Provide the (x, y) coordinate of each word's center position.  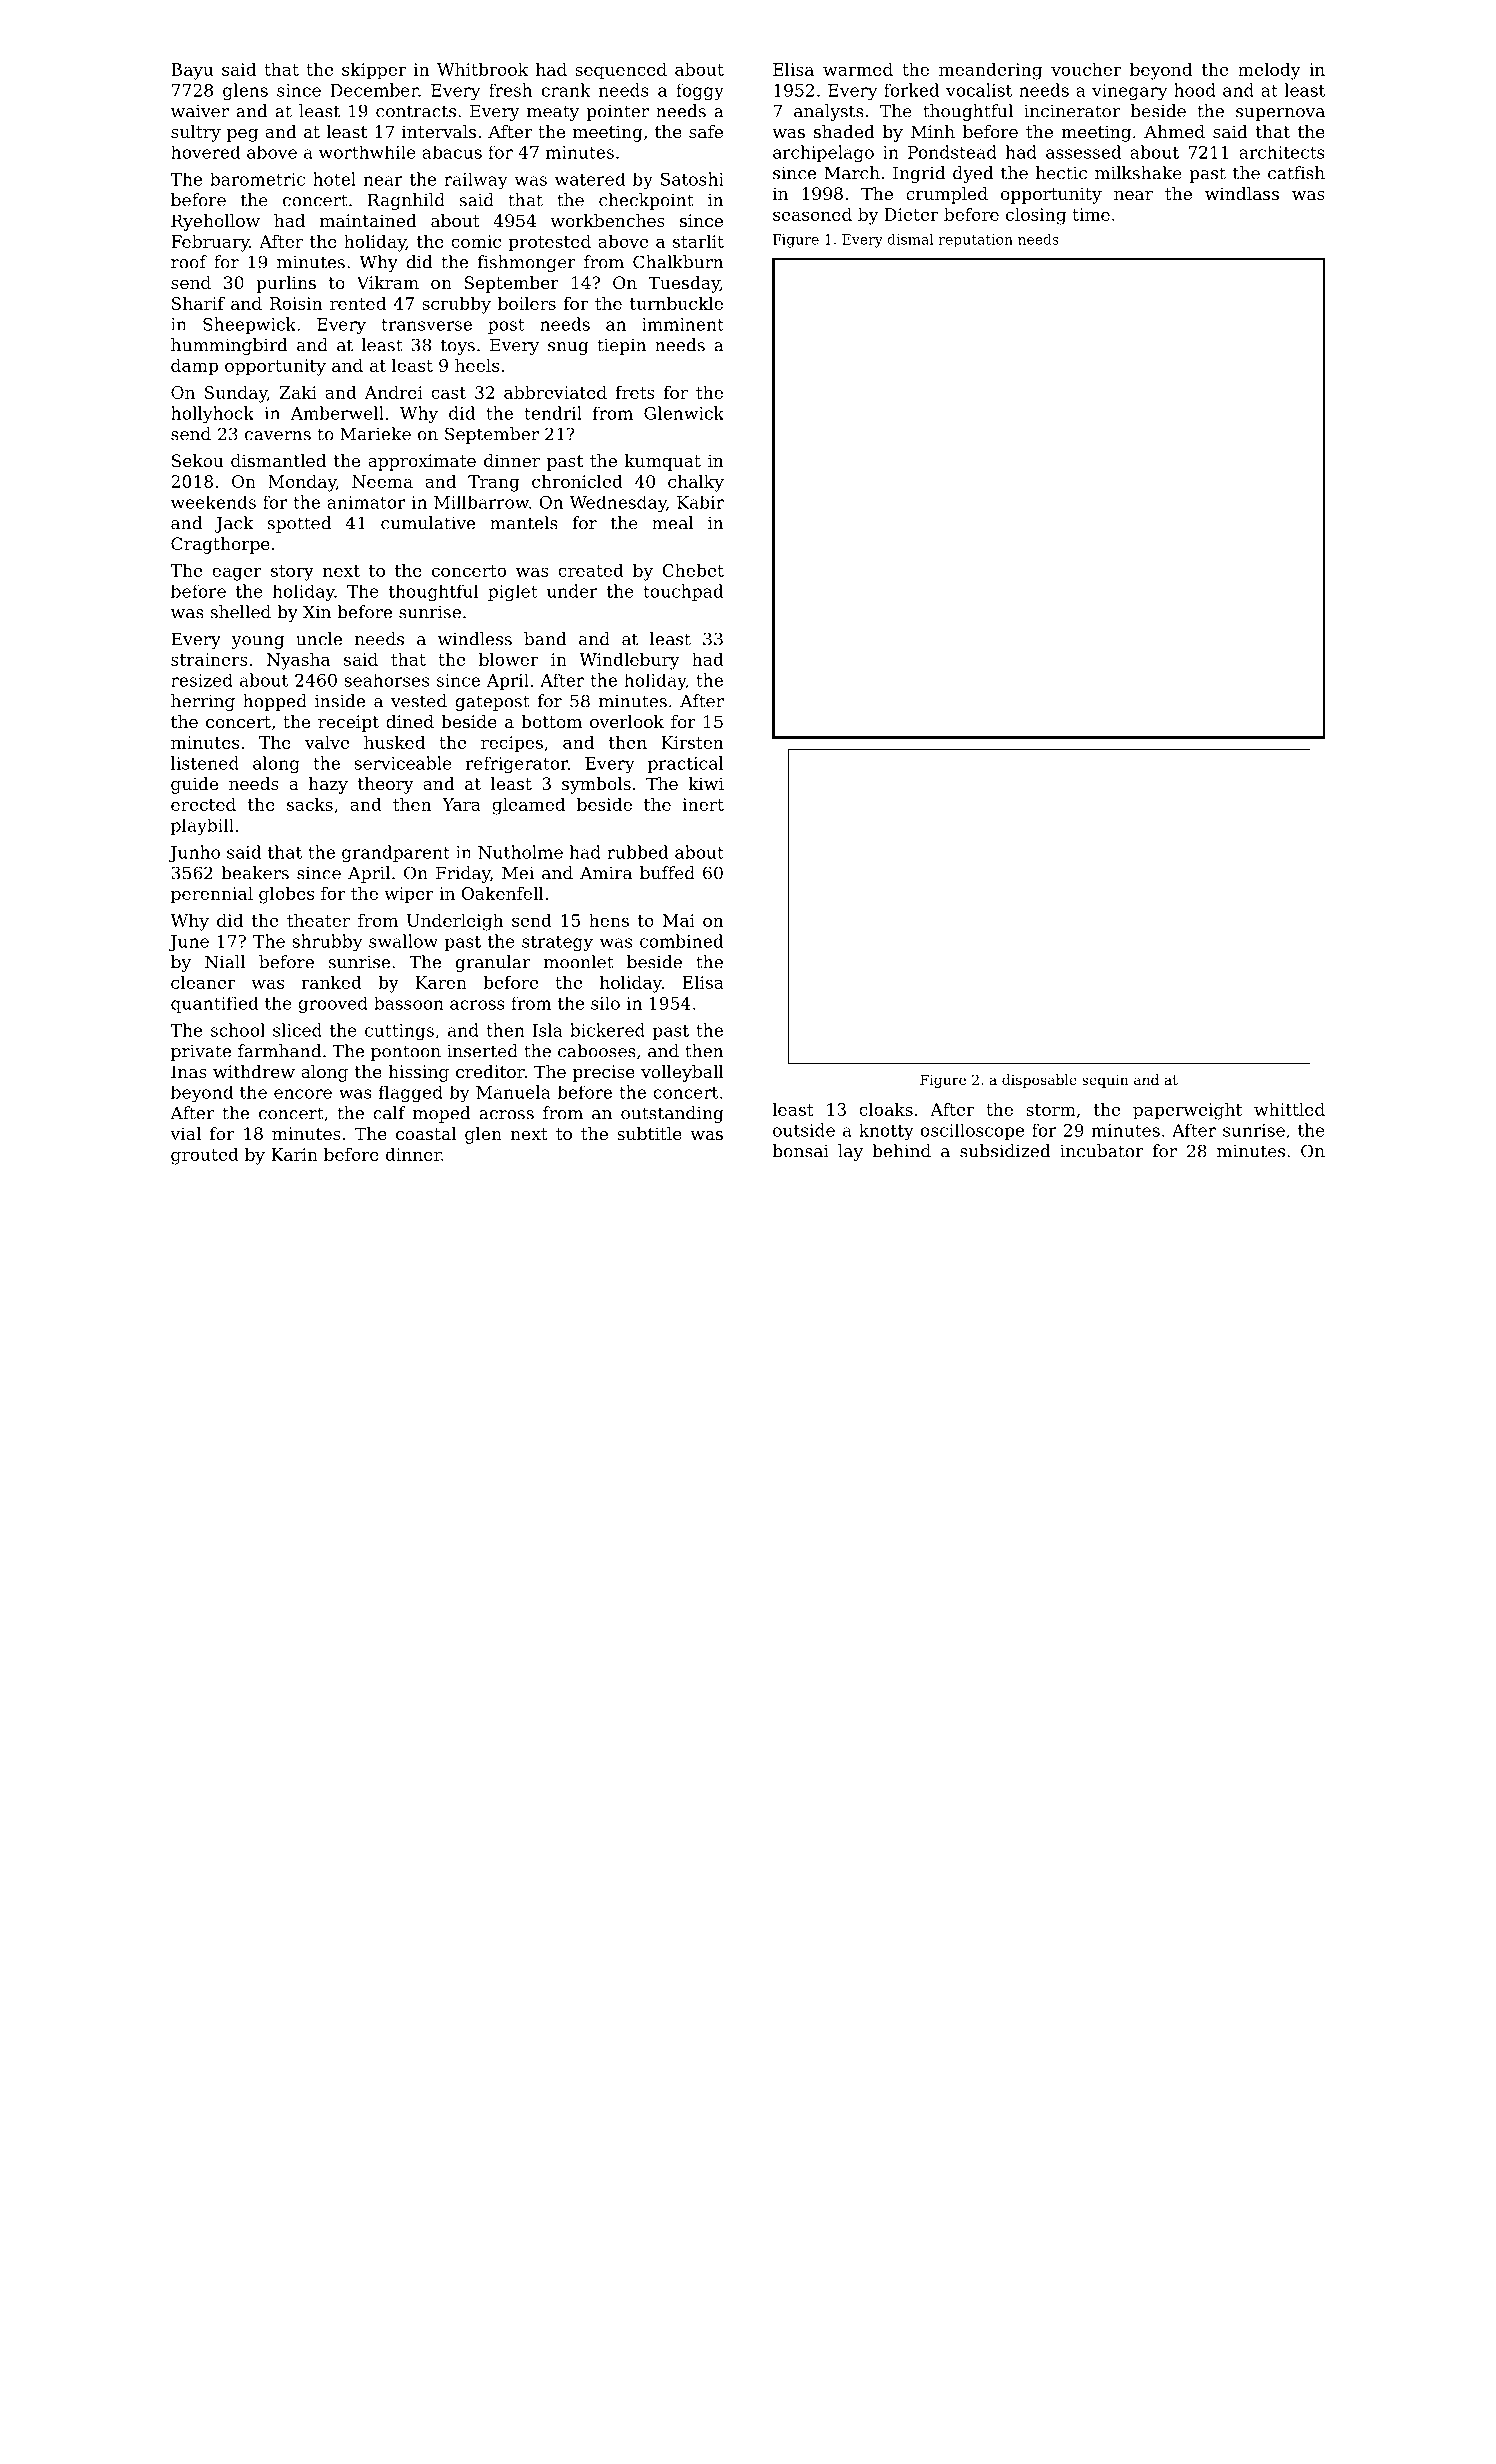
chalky (696, 483)
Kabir (700, 502)
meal (672, 523)
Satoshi (692, 179)
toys (458, 347)
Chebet (693, 570)
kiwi (706, 783)
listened (205, 763)
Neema (382, 481)
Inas (189, 1071)
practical (685, 764)
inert (703, 804)
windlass (1242, 193)
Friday (463, 874)
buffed (667, 873)
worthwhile (367, 152)
